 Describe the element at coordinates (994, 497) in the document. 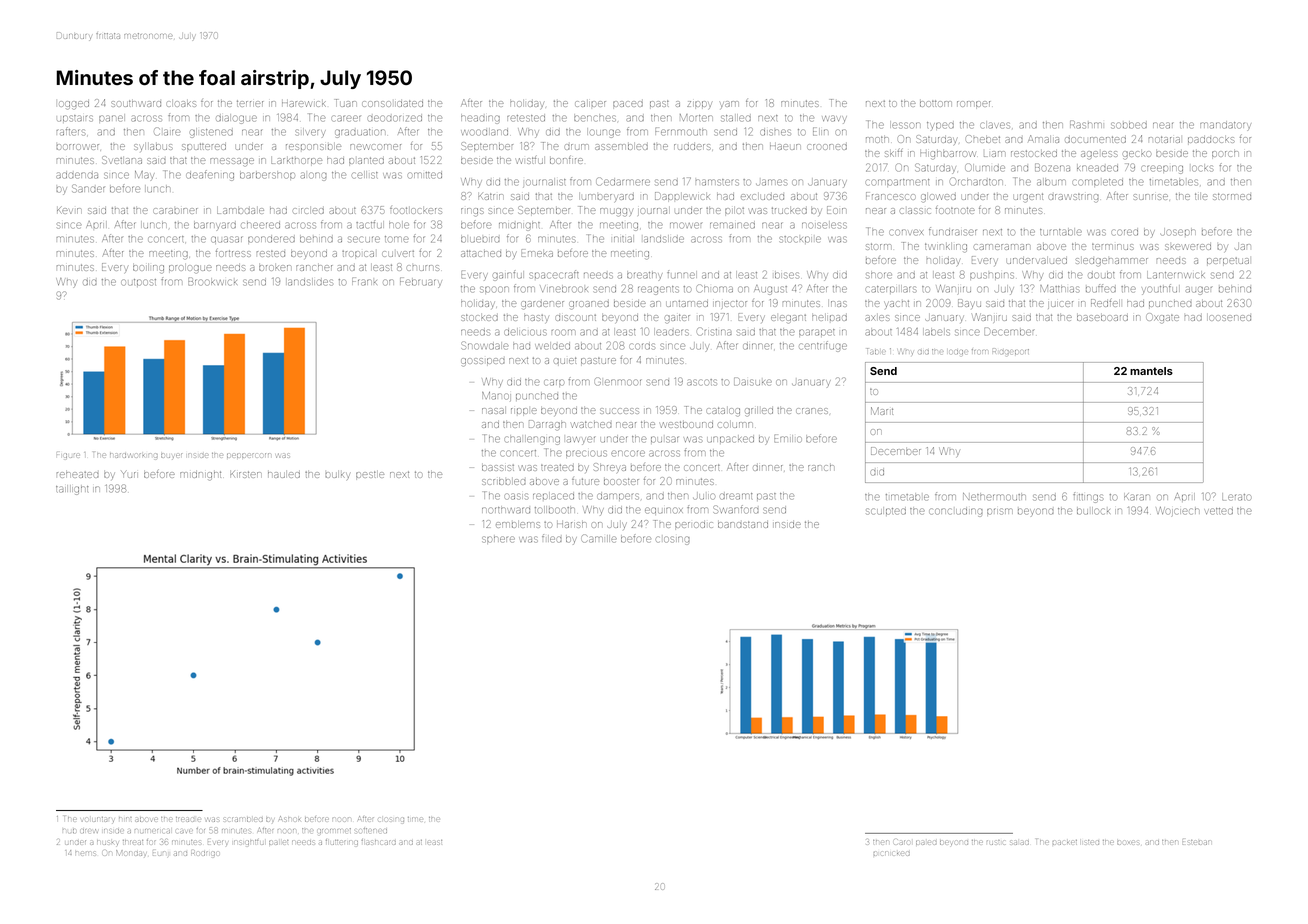

I see `Nethermouth` at that location.
